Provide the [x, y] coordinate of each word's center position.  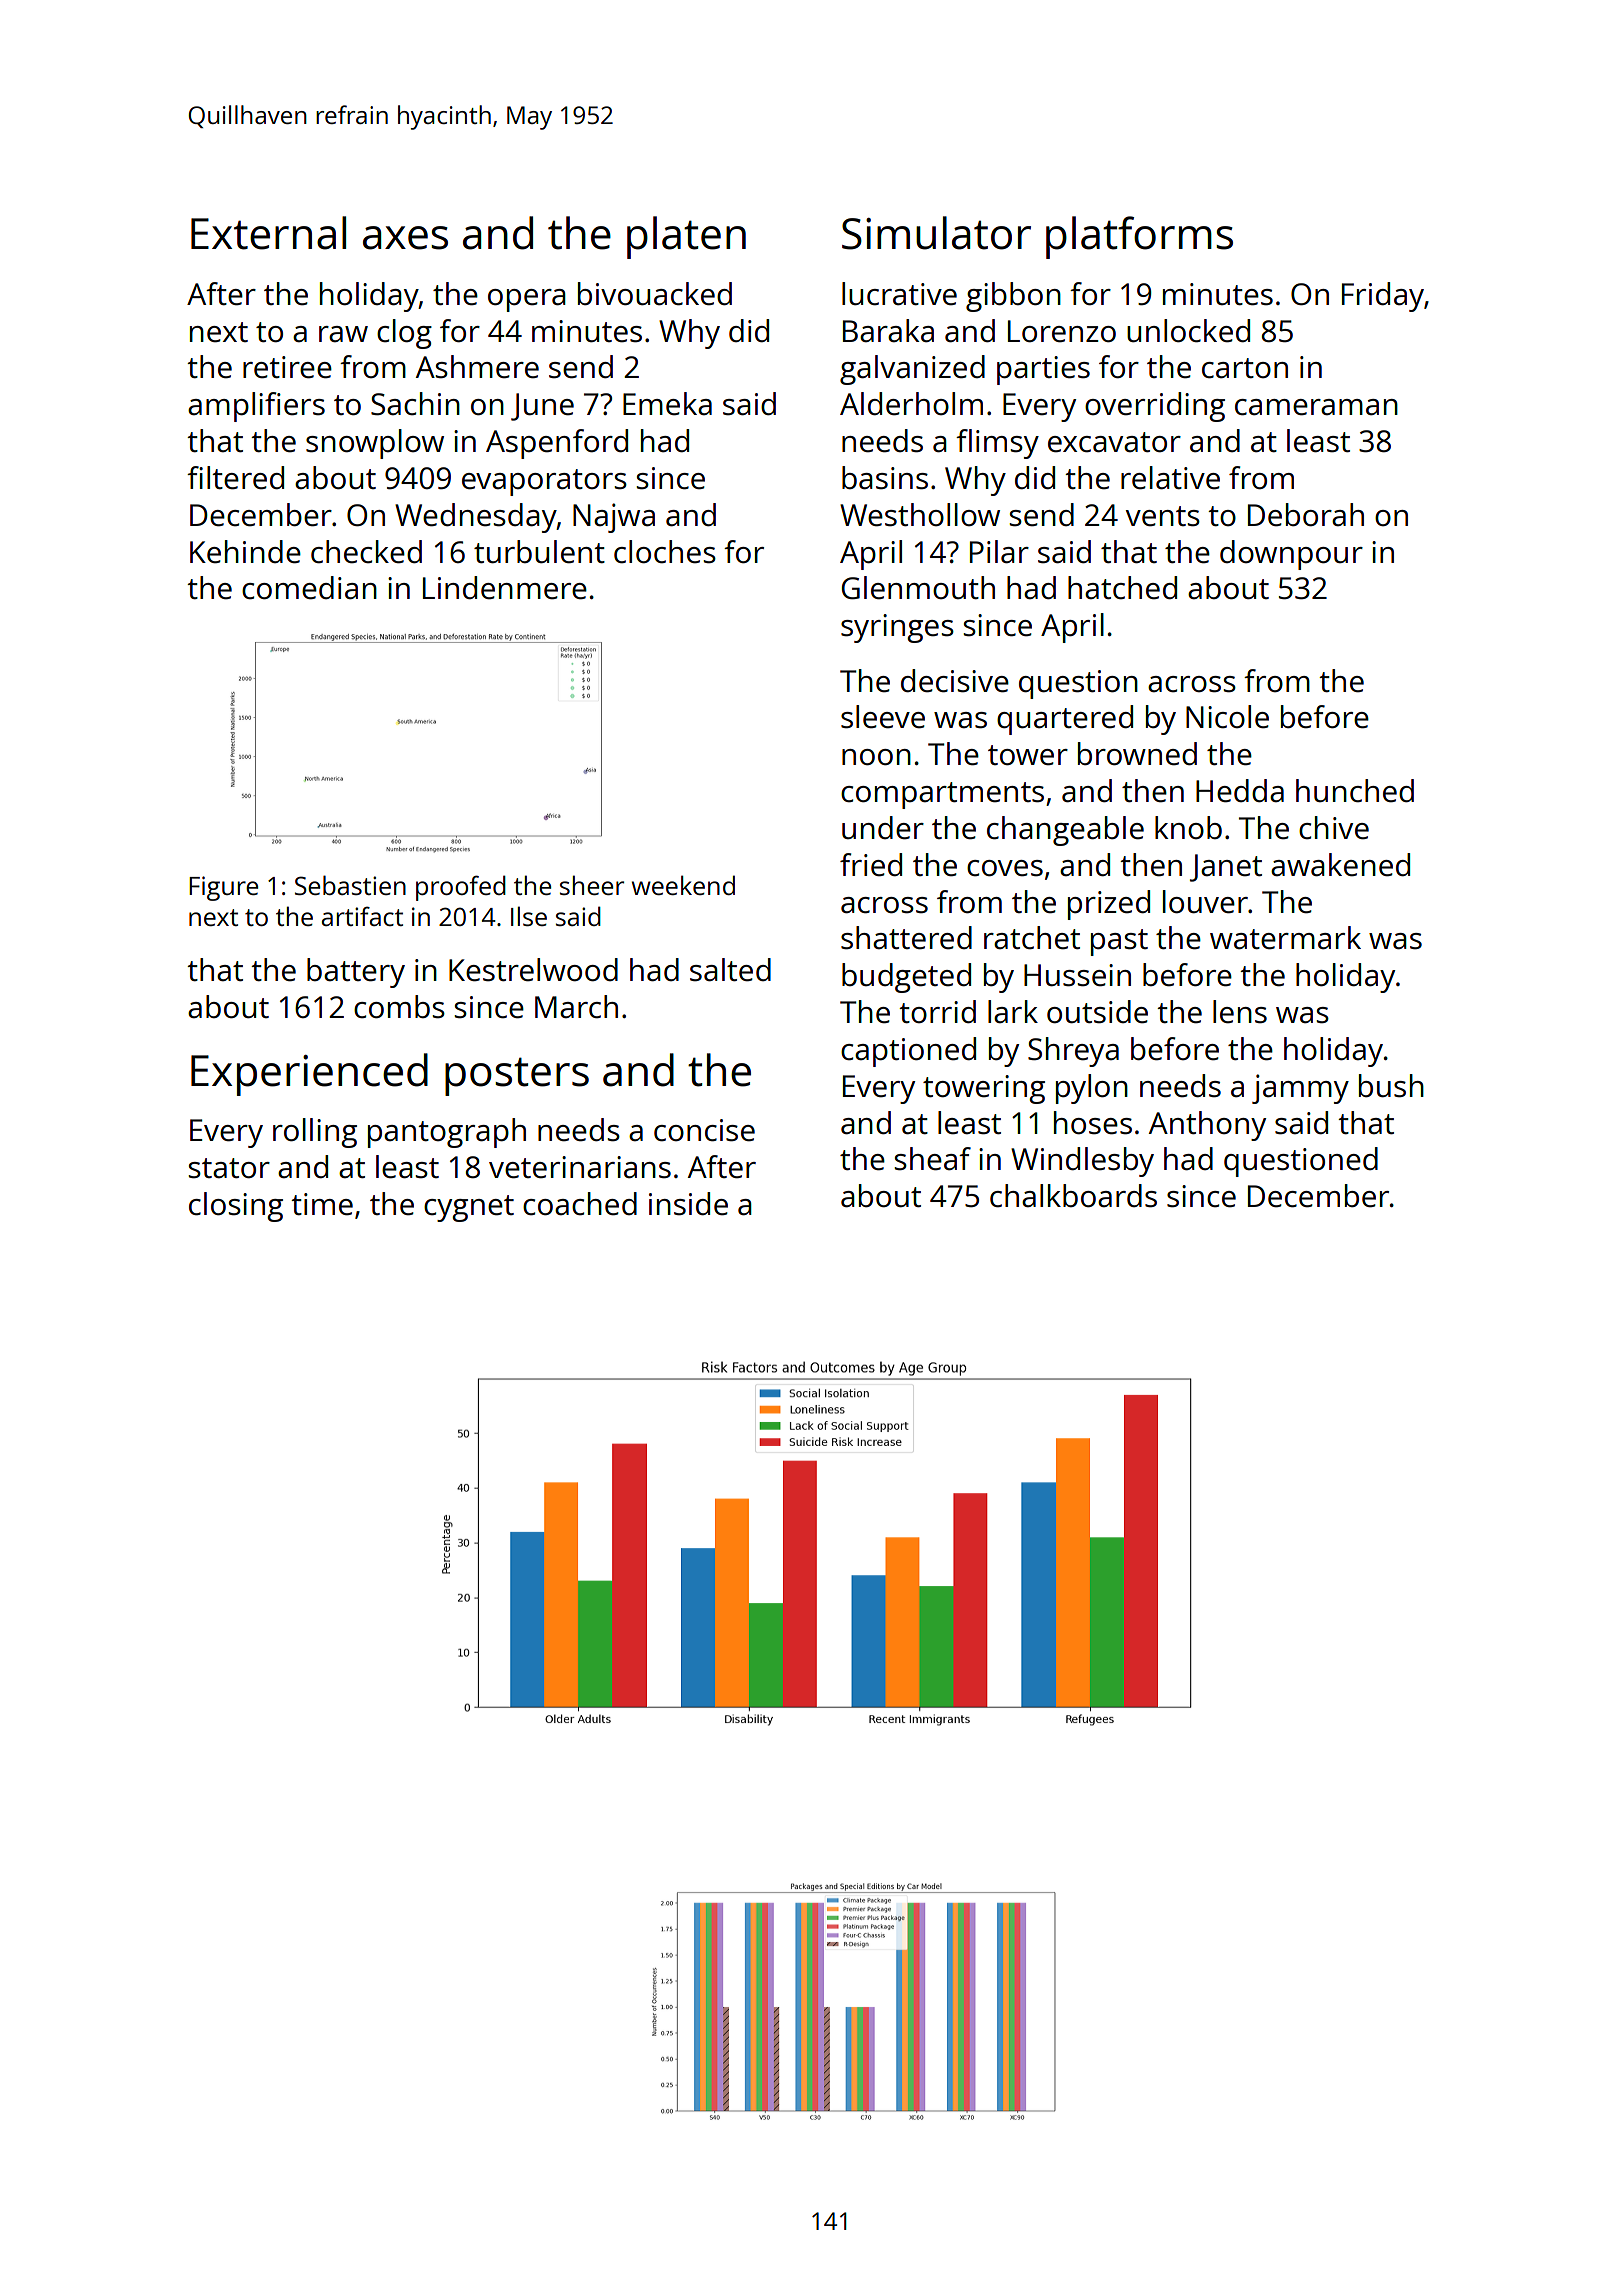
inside [688, 1204]
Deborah [1306, 515]
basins [885, 478]
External [268, 233]
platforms [1139, 237]
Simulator [936, 233]
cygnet [469, 1208]
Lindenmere [505, 588]
